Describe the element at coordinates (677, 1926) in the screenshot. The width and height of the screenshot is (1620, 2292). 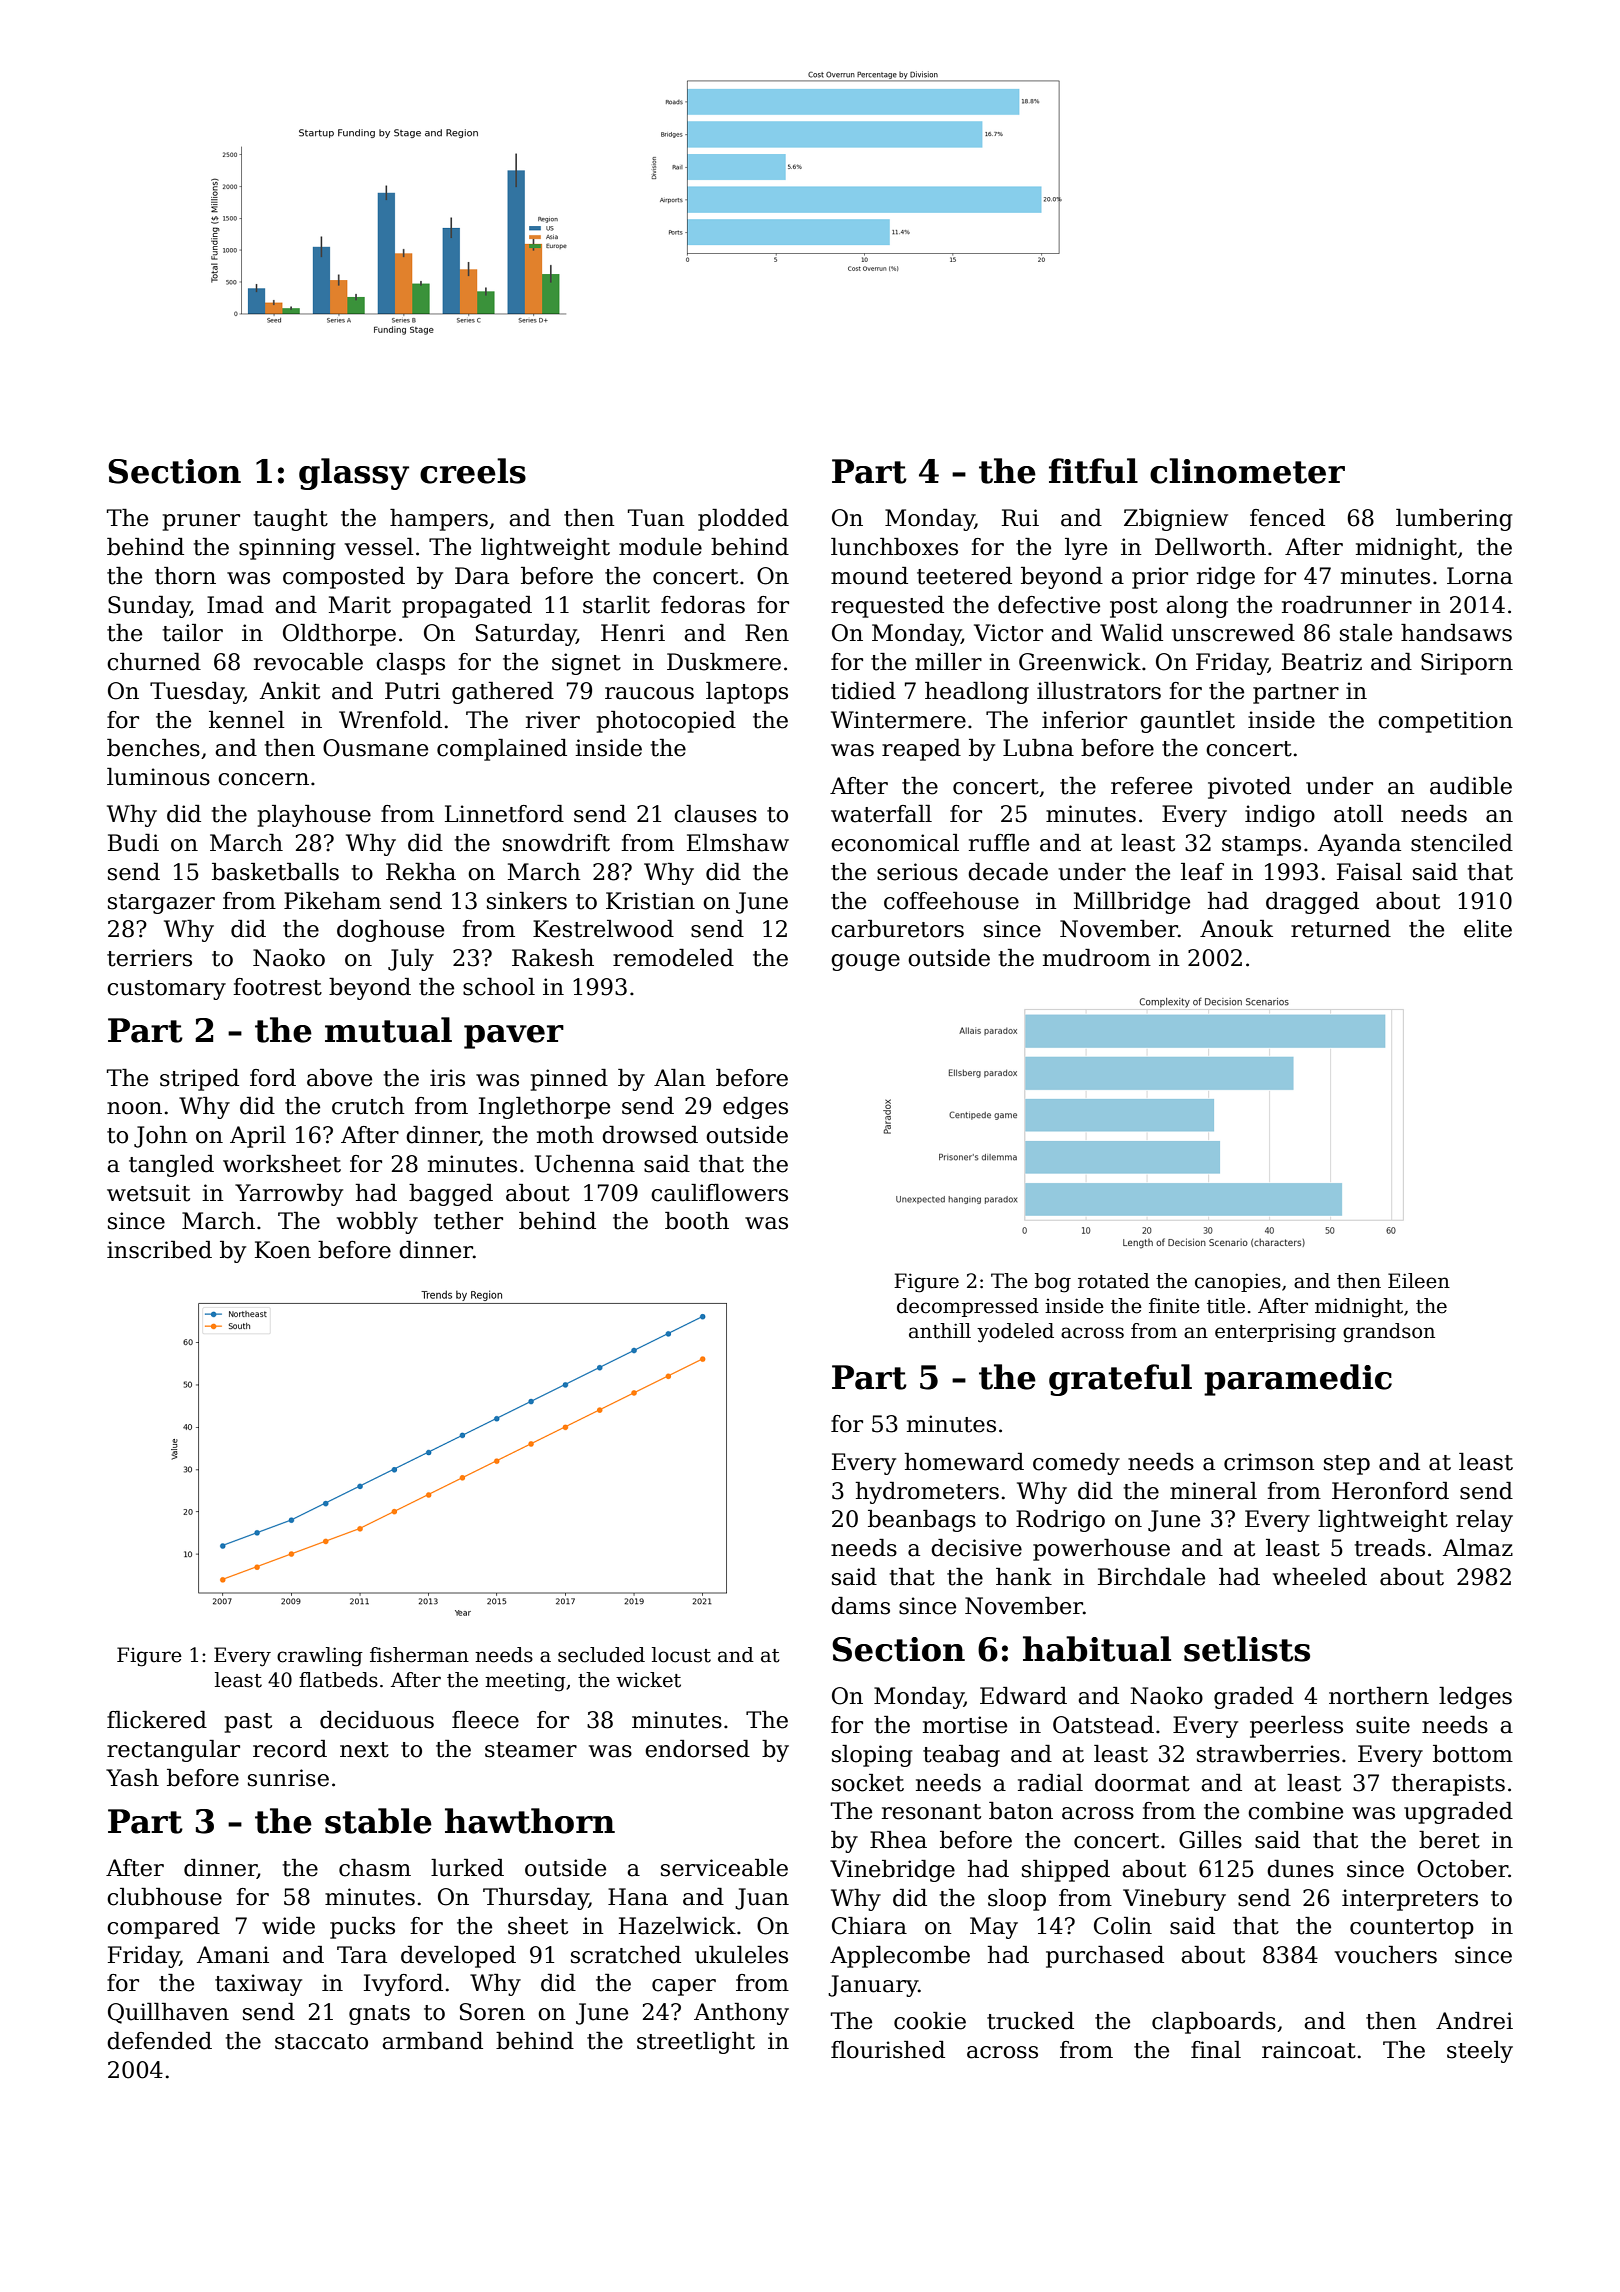
I see `Hazelwick` at that location.
